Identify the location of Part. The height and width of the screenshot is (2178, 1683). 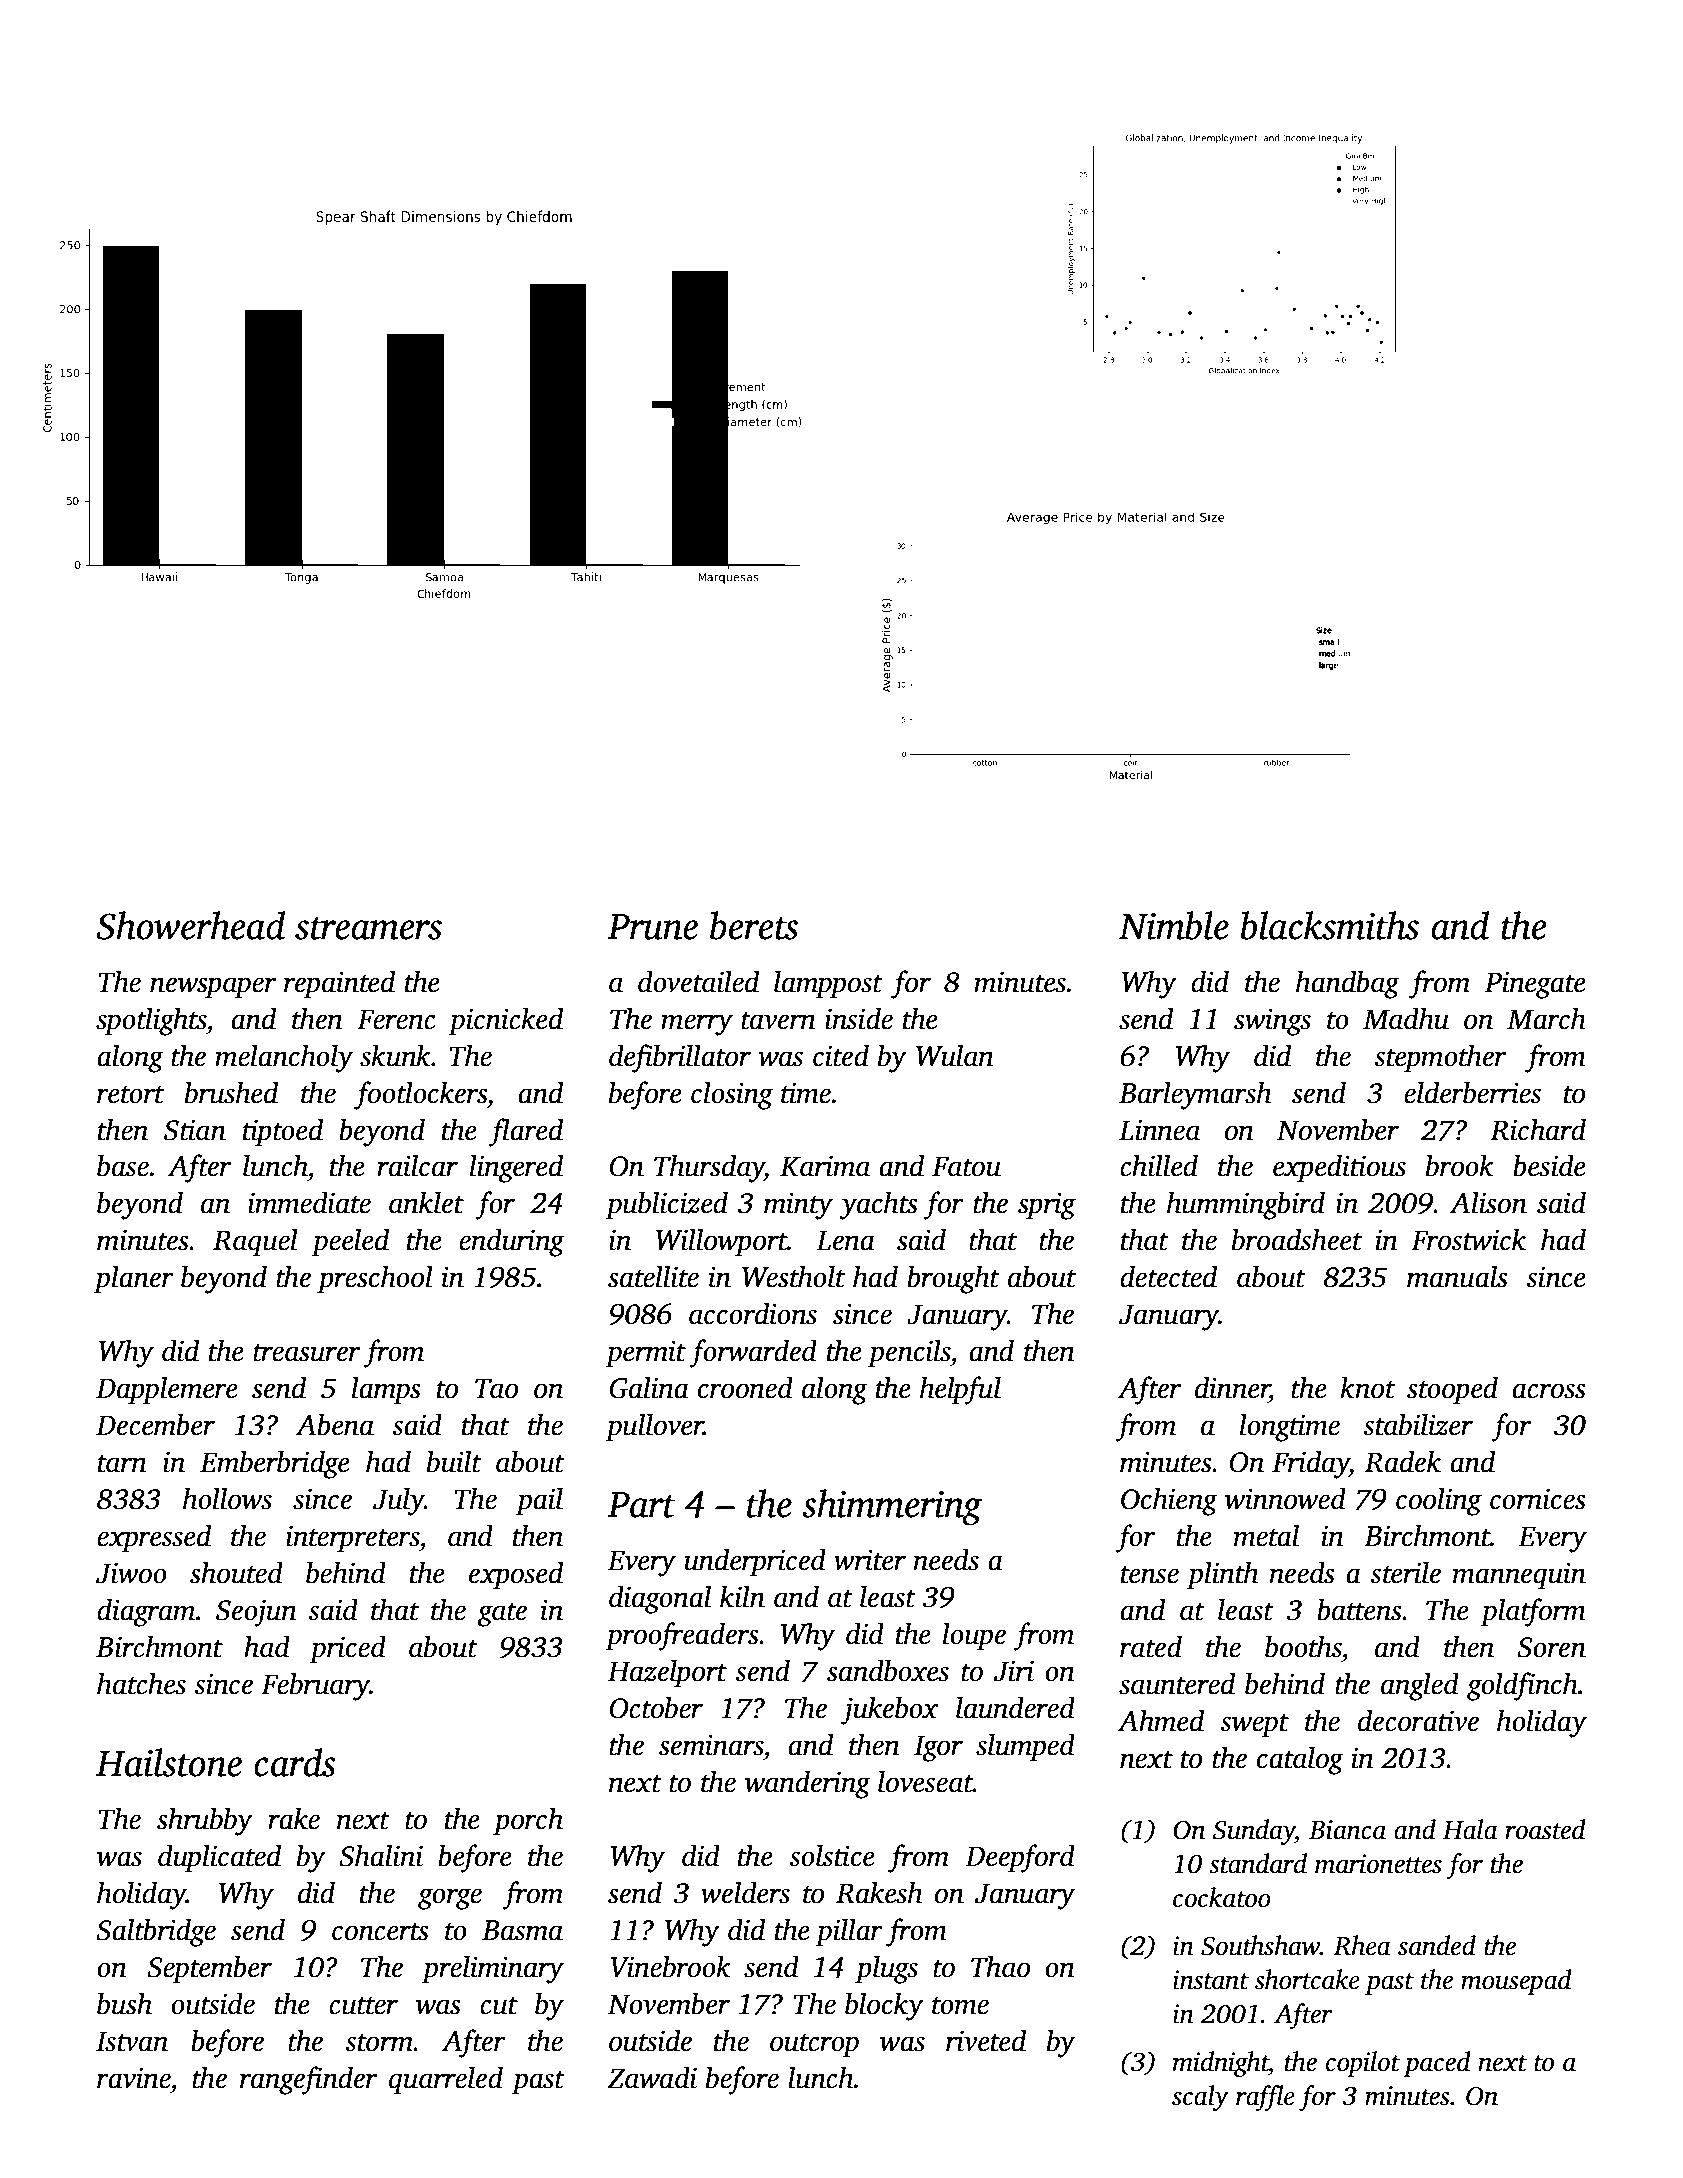
(641, 1505).
